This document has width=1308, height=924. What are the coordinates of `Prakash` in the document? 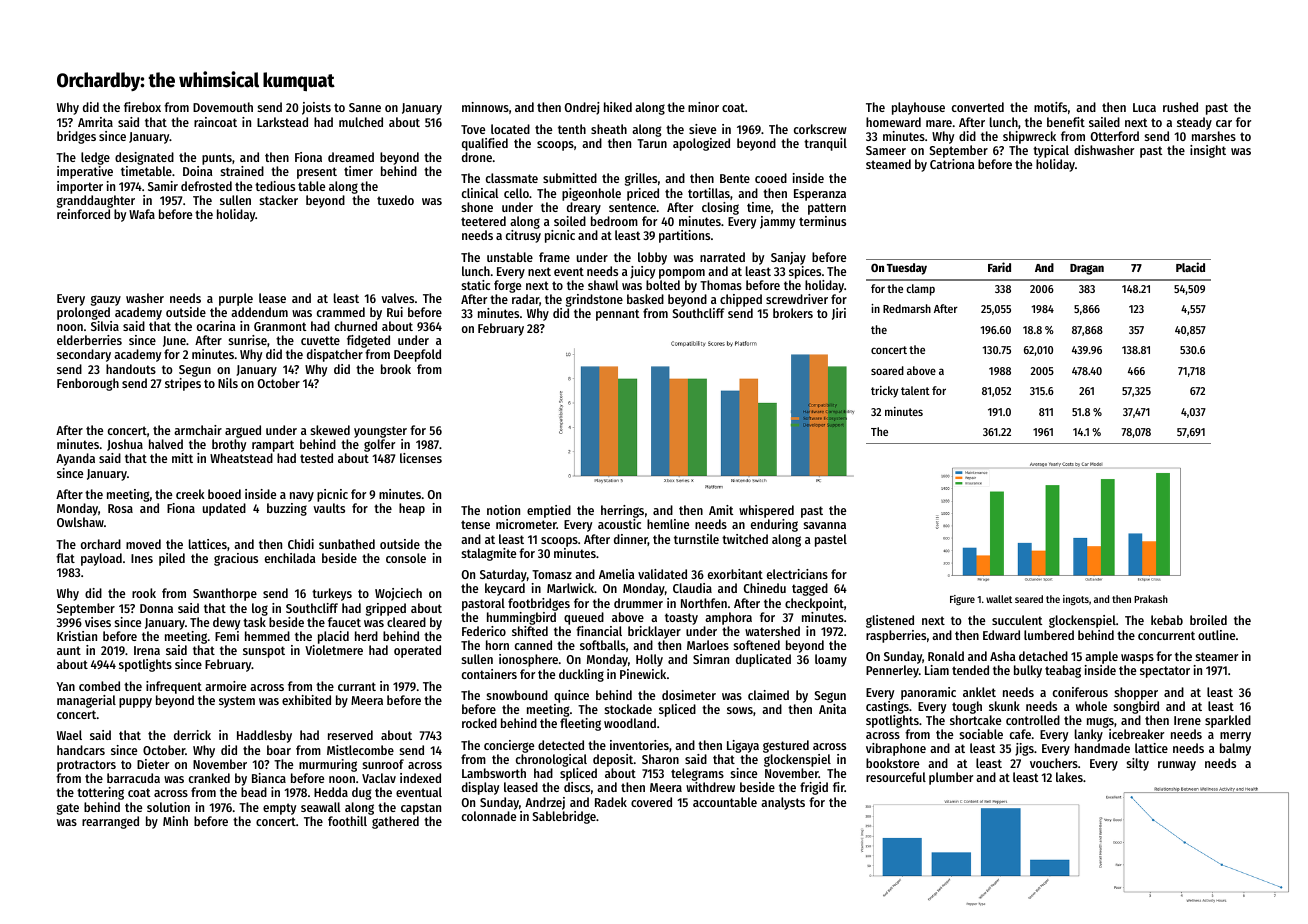 It's located at (1151, 599).
